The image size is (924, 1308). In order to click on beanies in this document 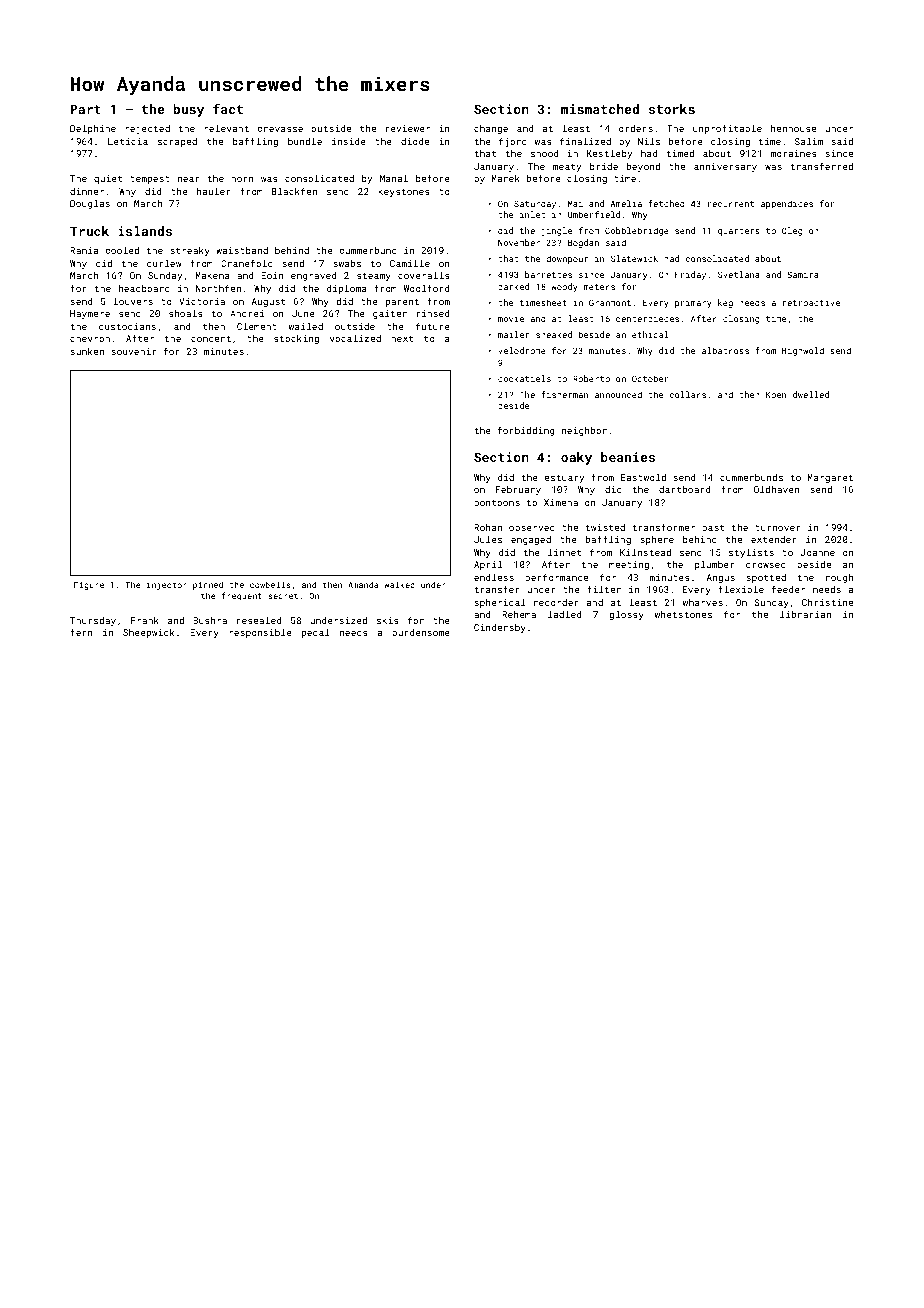, I will do `click(628, 457)`.
